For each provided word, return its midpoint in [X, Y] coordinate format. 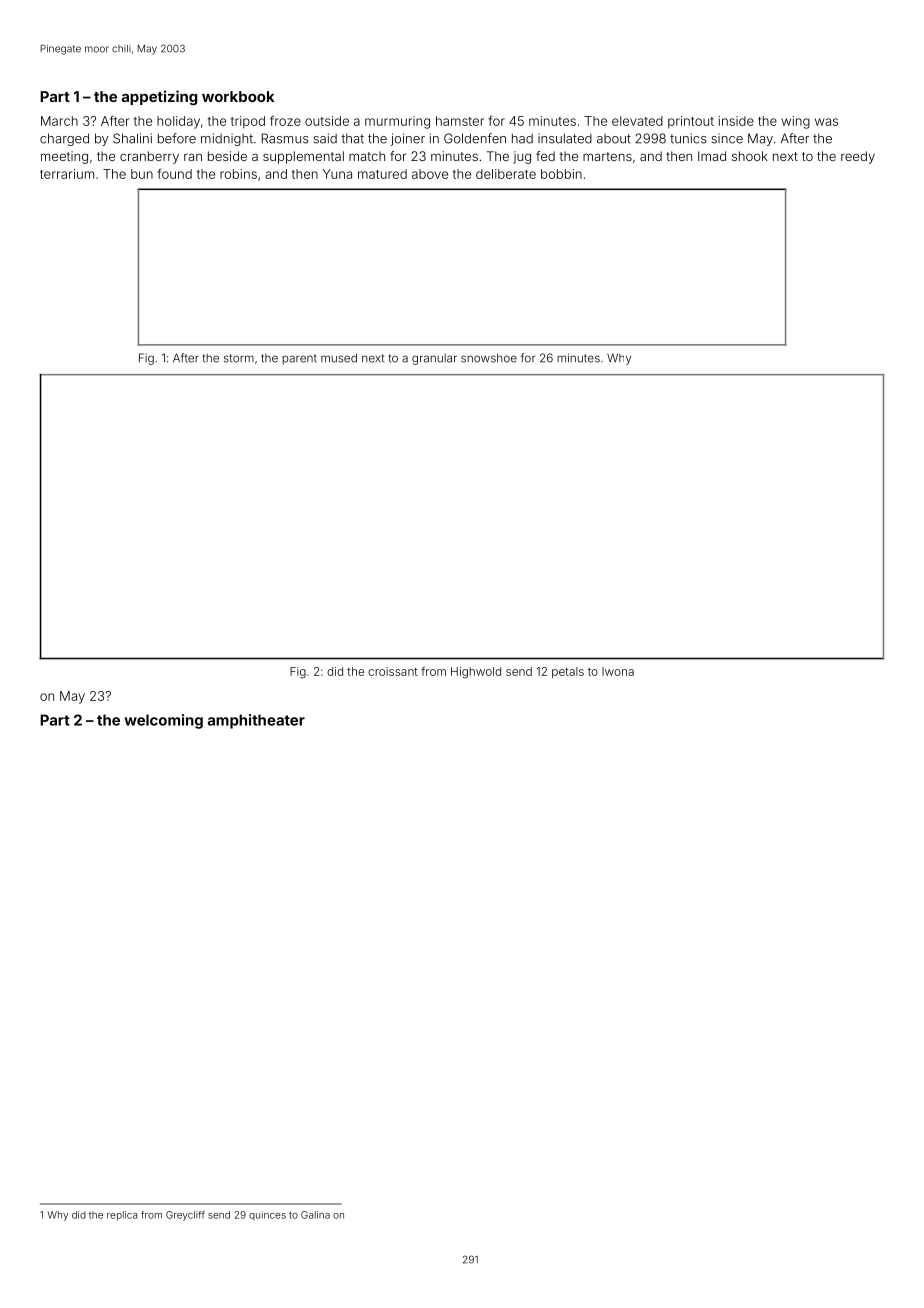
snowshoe [489, 358]
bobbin [561, 174]
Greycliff [185, 1216]
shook [750, 156]
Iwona [618, 671]
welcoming [163, 721]
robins [238, 174]
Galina [315, 1215]
